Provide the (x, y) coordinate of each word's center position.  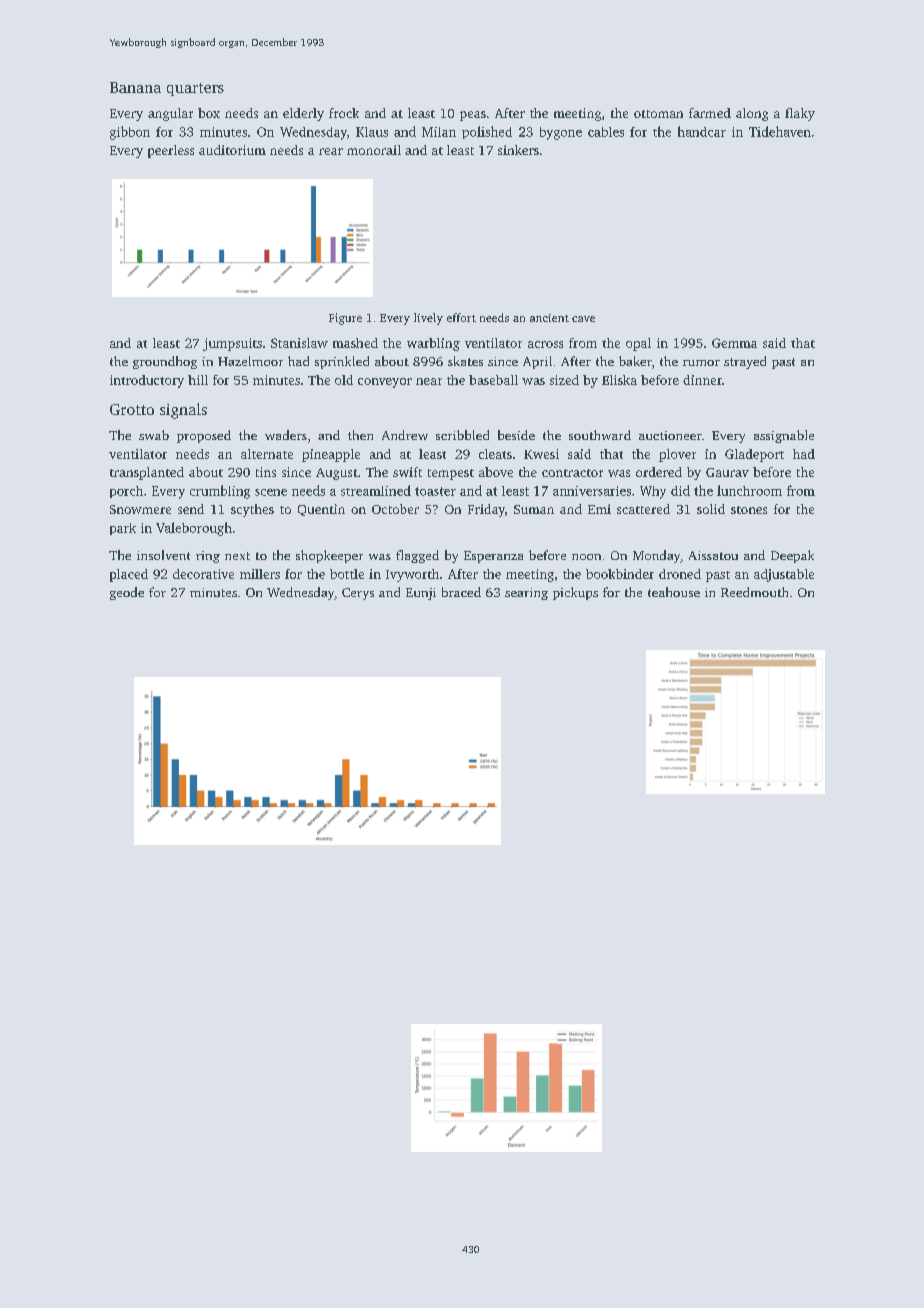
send (191, 509)
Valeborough (194, 529)
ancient (549, 318)
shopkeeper (329, 556)
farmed (710, 113)
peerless (171, 151)
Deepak (792, 556)
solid (711, 509)
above (496, 472)
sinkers (518, 150)
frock (344, 113)
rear (331, 151)
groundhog (165, 362)
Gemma (734, 343)
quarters (195, 89)
